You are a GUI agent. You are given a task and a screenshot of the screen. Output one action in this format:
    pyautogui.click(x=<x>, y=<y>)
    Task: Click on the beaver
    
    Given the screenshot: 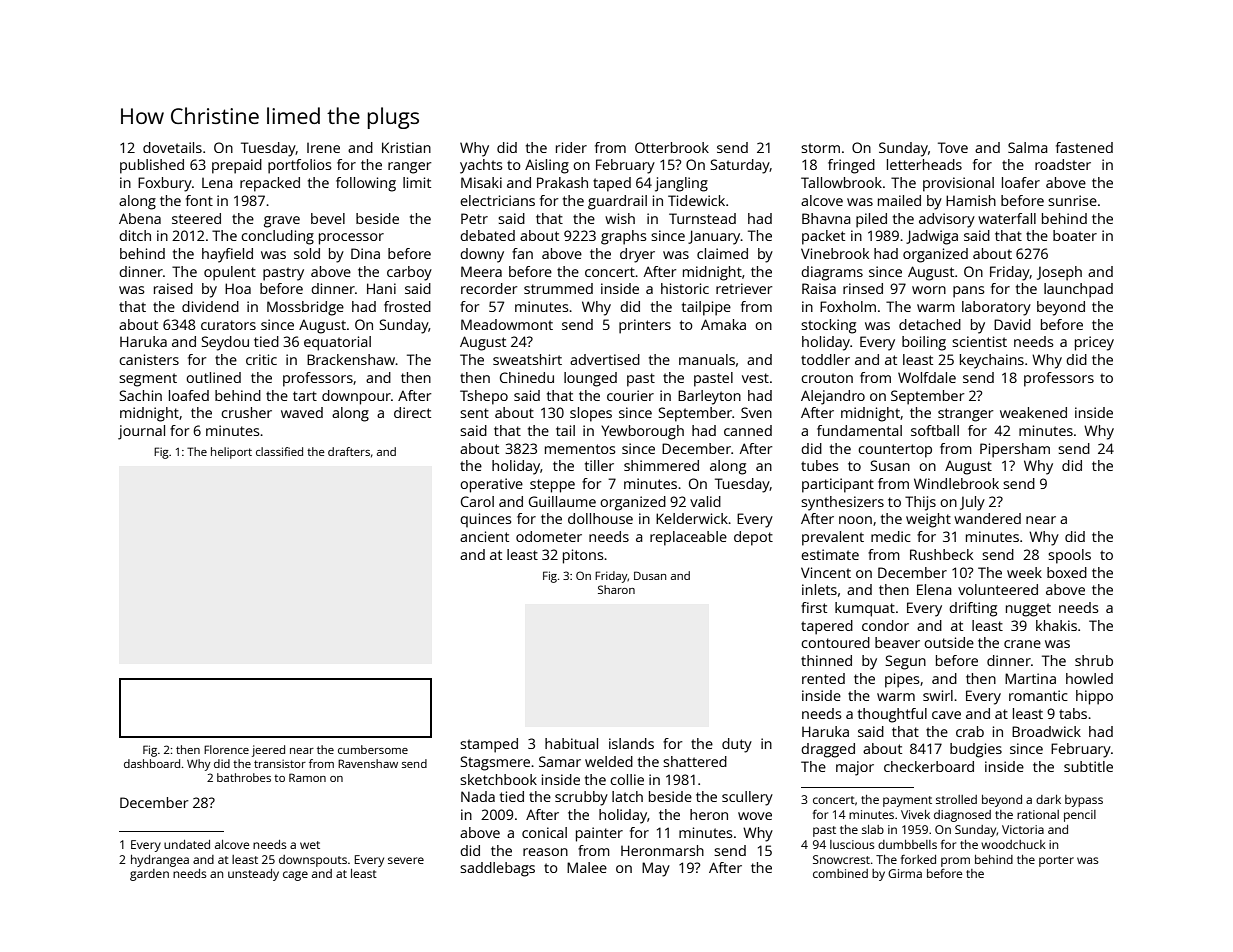 What is the action you would take?
    pyautogui.click(x=897, y=642)
